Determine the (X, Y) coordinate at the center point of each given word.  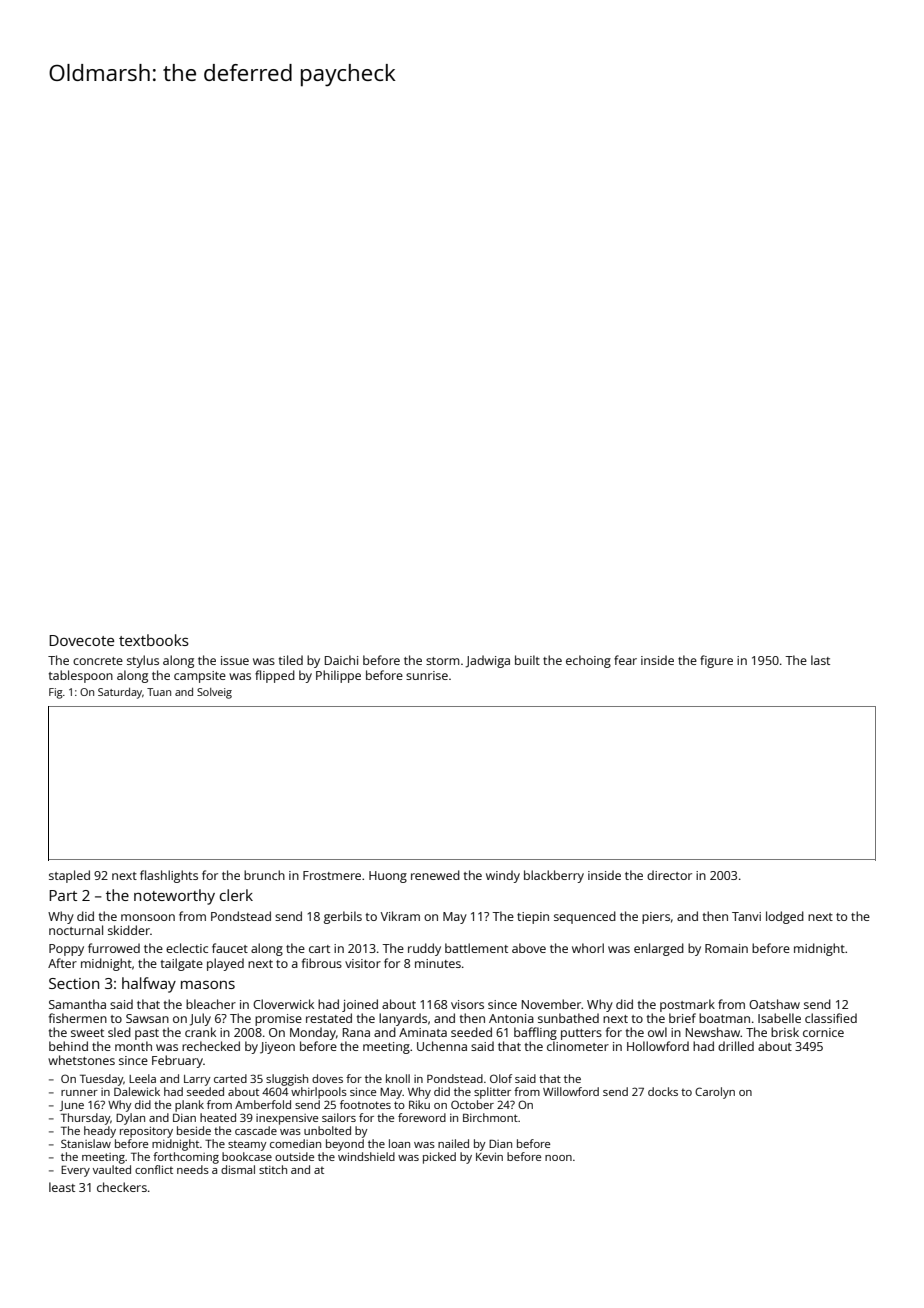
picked (439, 1158)
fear (625, 660)
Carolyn (715, 1093)
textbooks (154, 640)
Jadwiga (488, 661)
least (62, 1187)
